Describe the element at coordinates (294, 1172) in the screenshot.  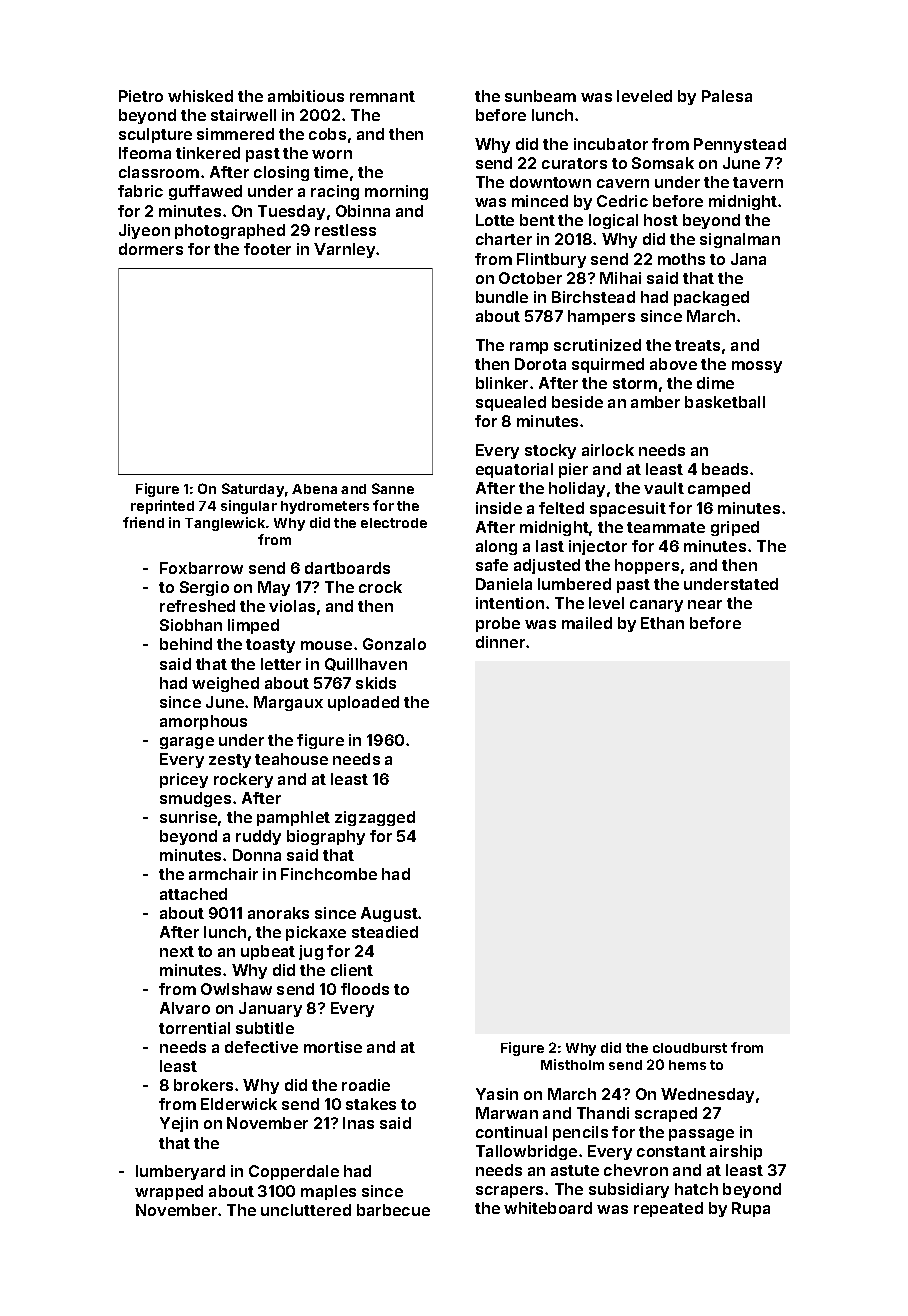
I see `Copperdale` at that location.
